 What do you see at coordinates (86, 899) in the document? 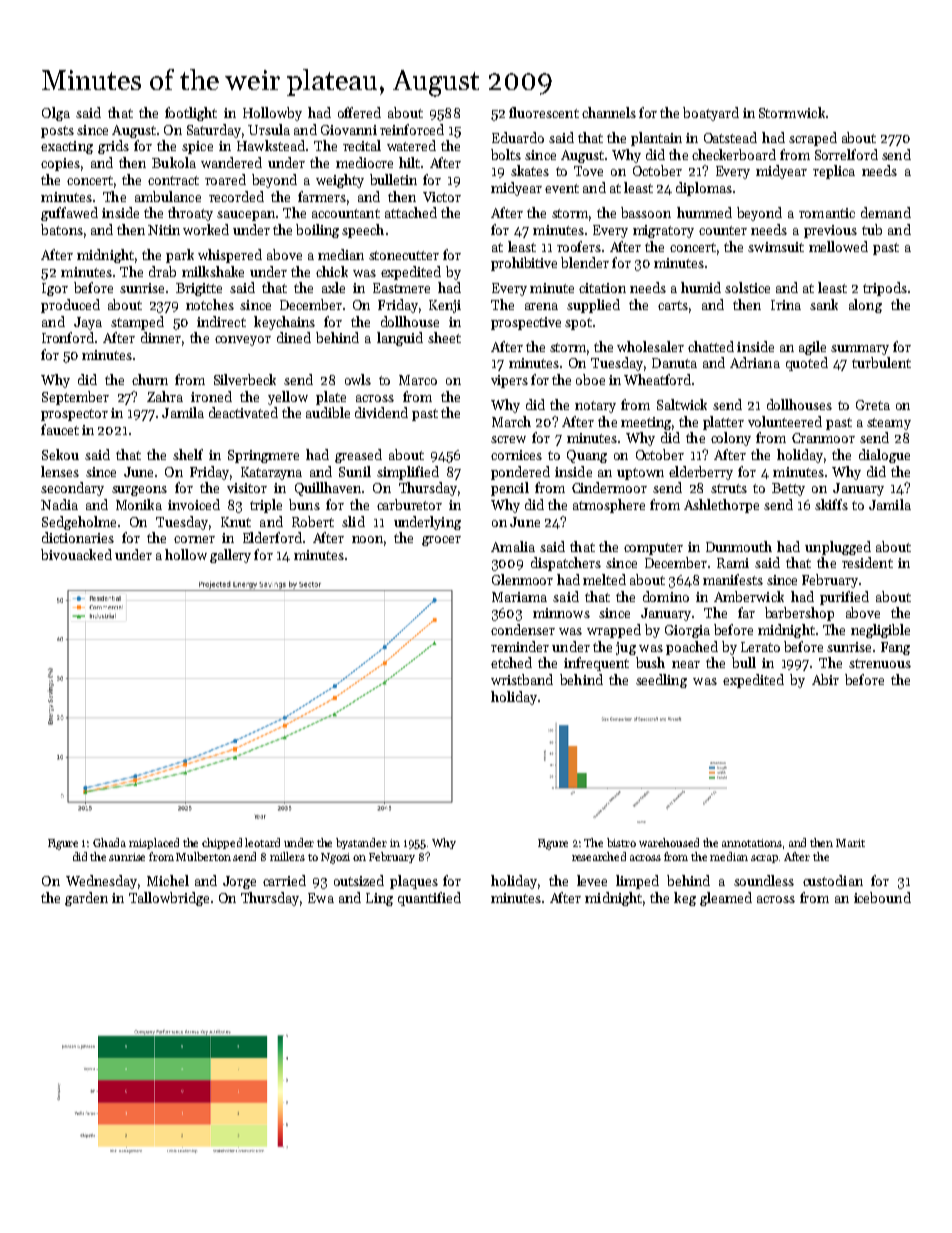
I see `garden` at bounding box center [86, 899].
